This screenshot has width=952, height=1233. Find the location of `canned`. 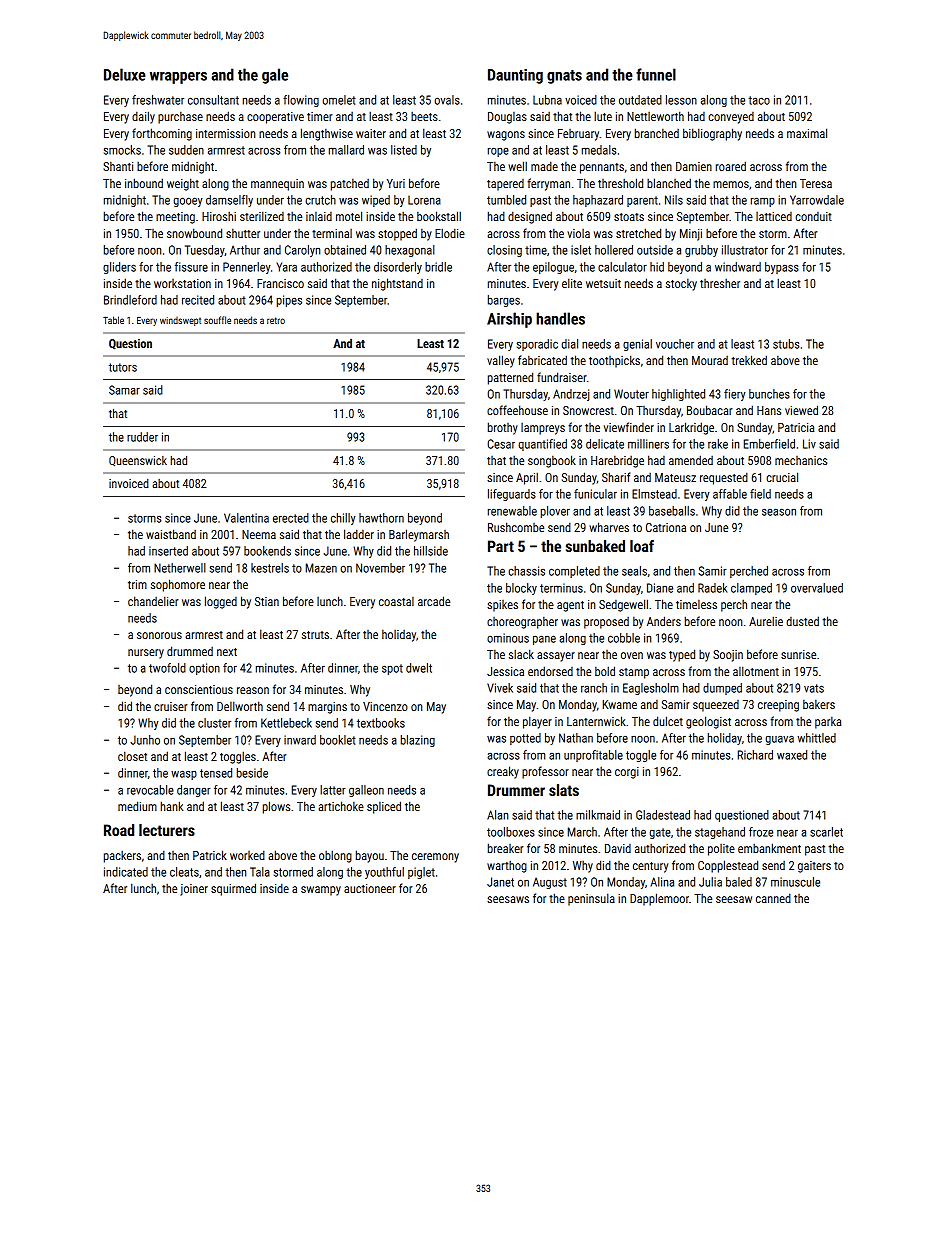

canned is located at coordinates (773, 898).
